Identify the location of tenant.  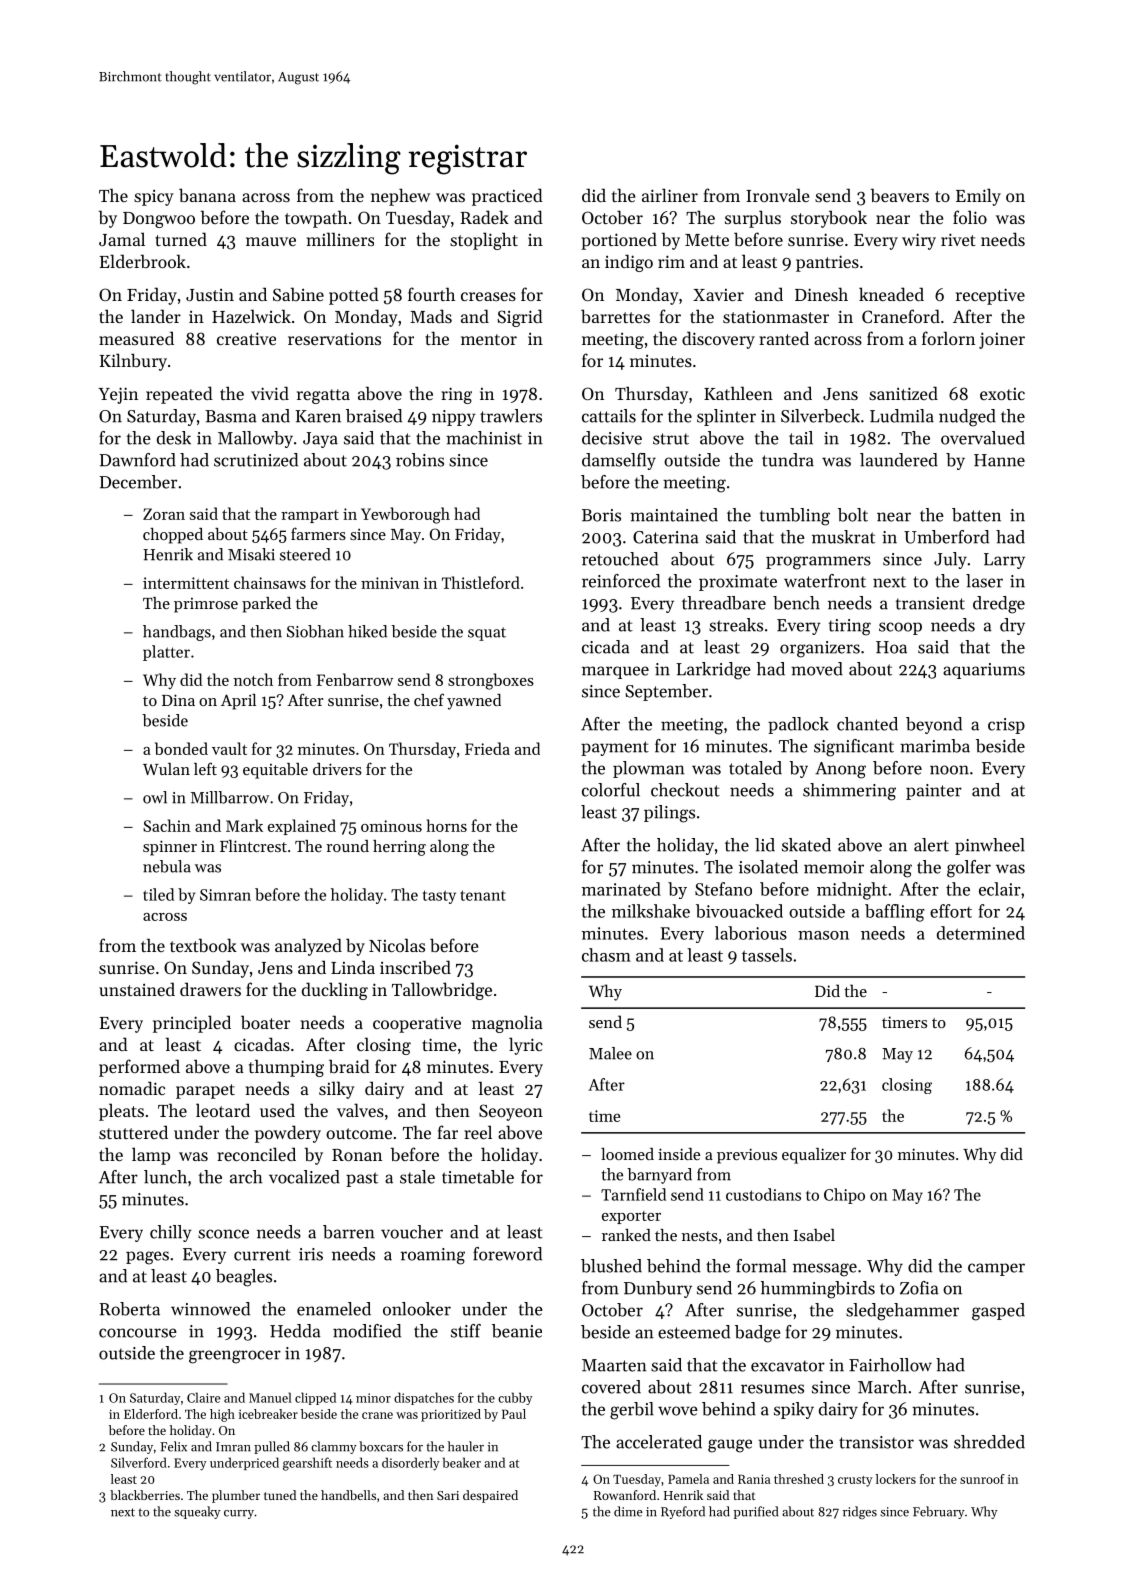
(483, 895).
